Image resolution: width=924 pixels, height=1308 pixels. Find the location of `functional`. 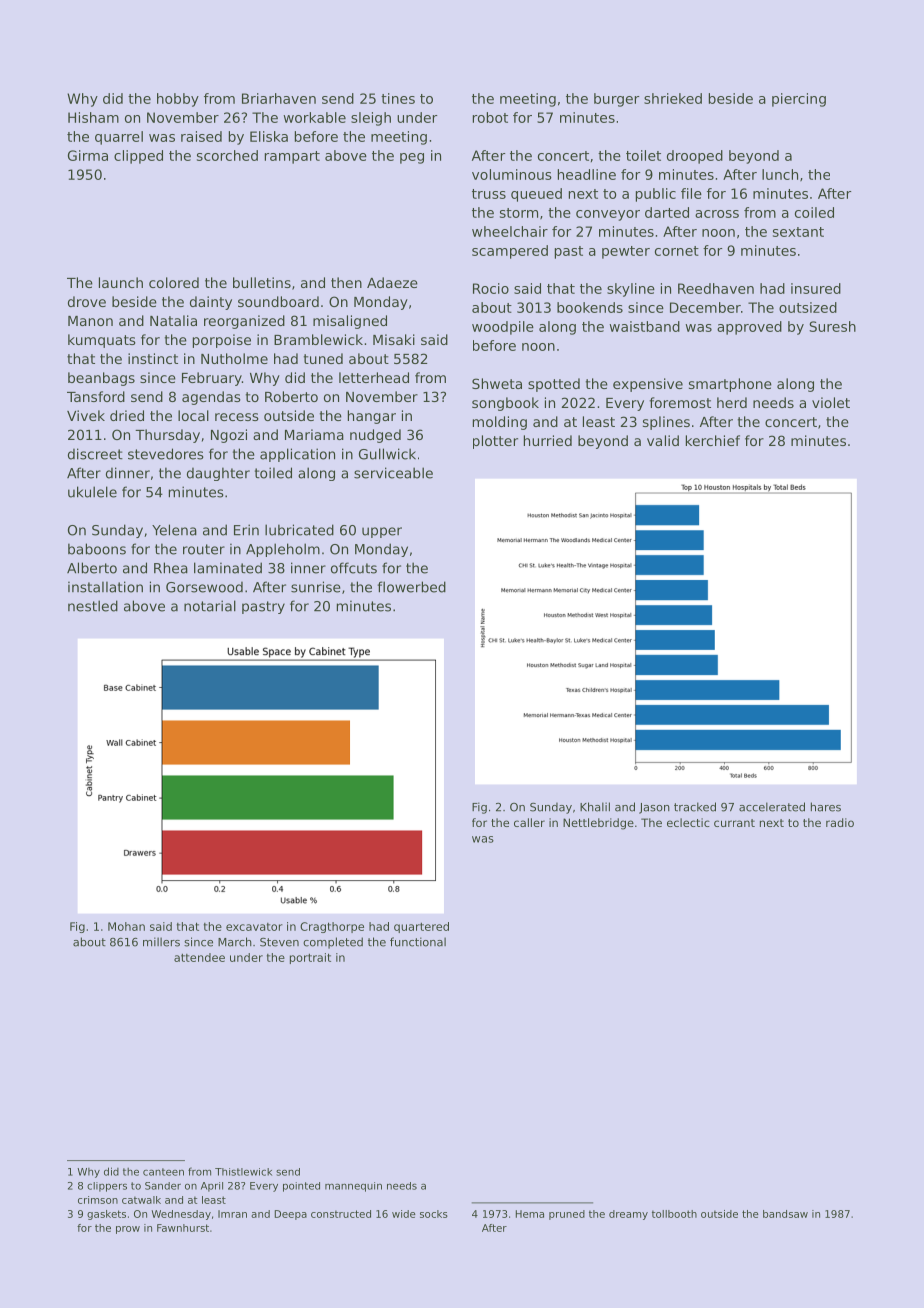

functional is located at coordinates (418, 942).
